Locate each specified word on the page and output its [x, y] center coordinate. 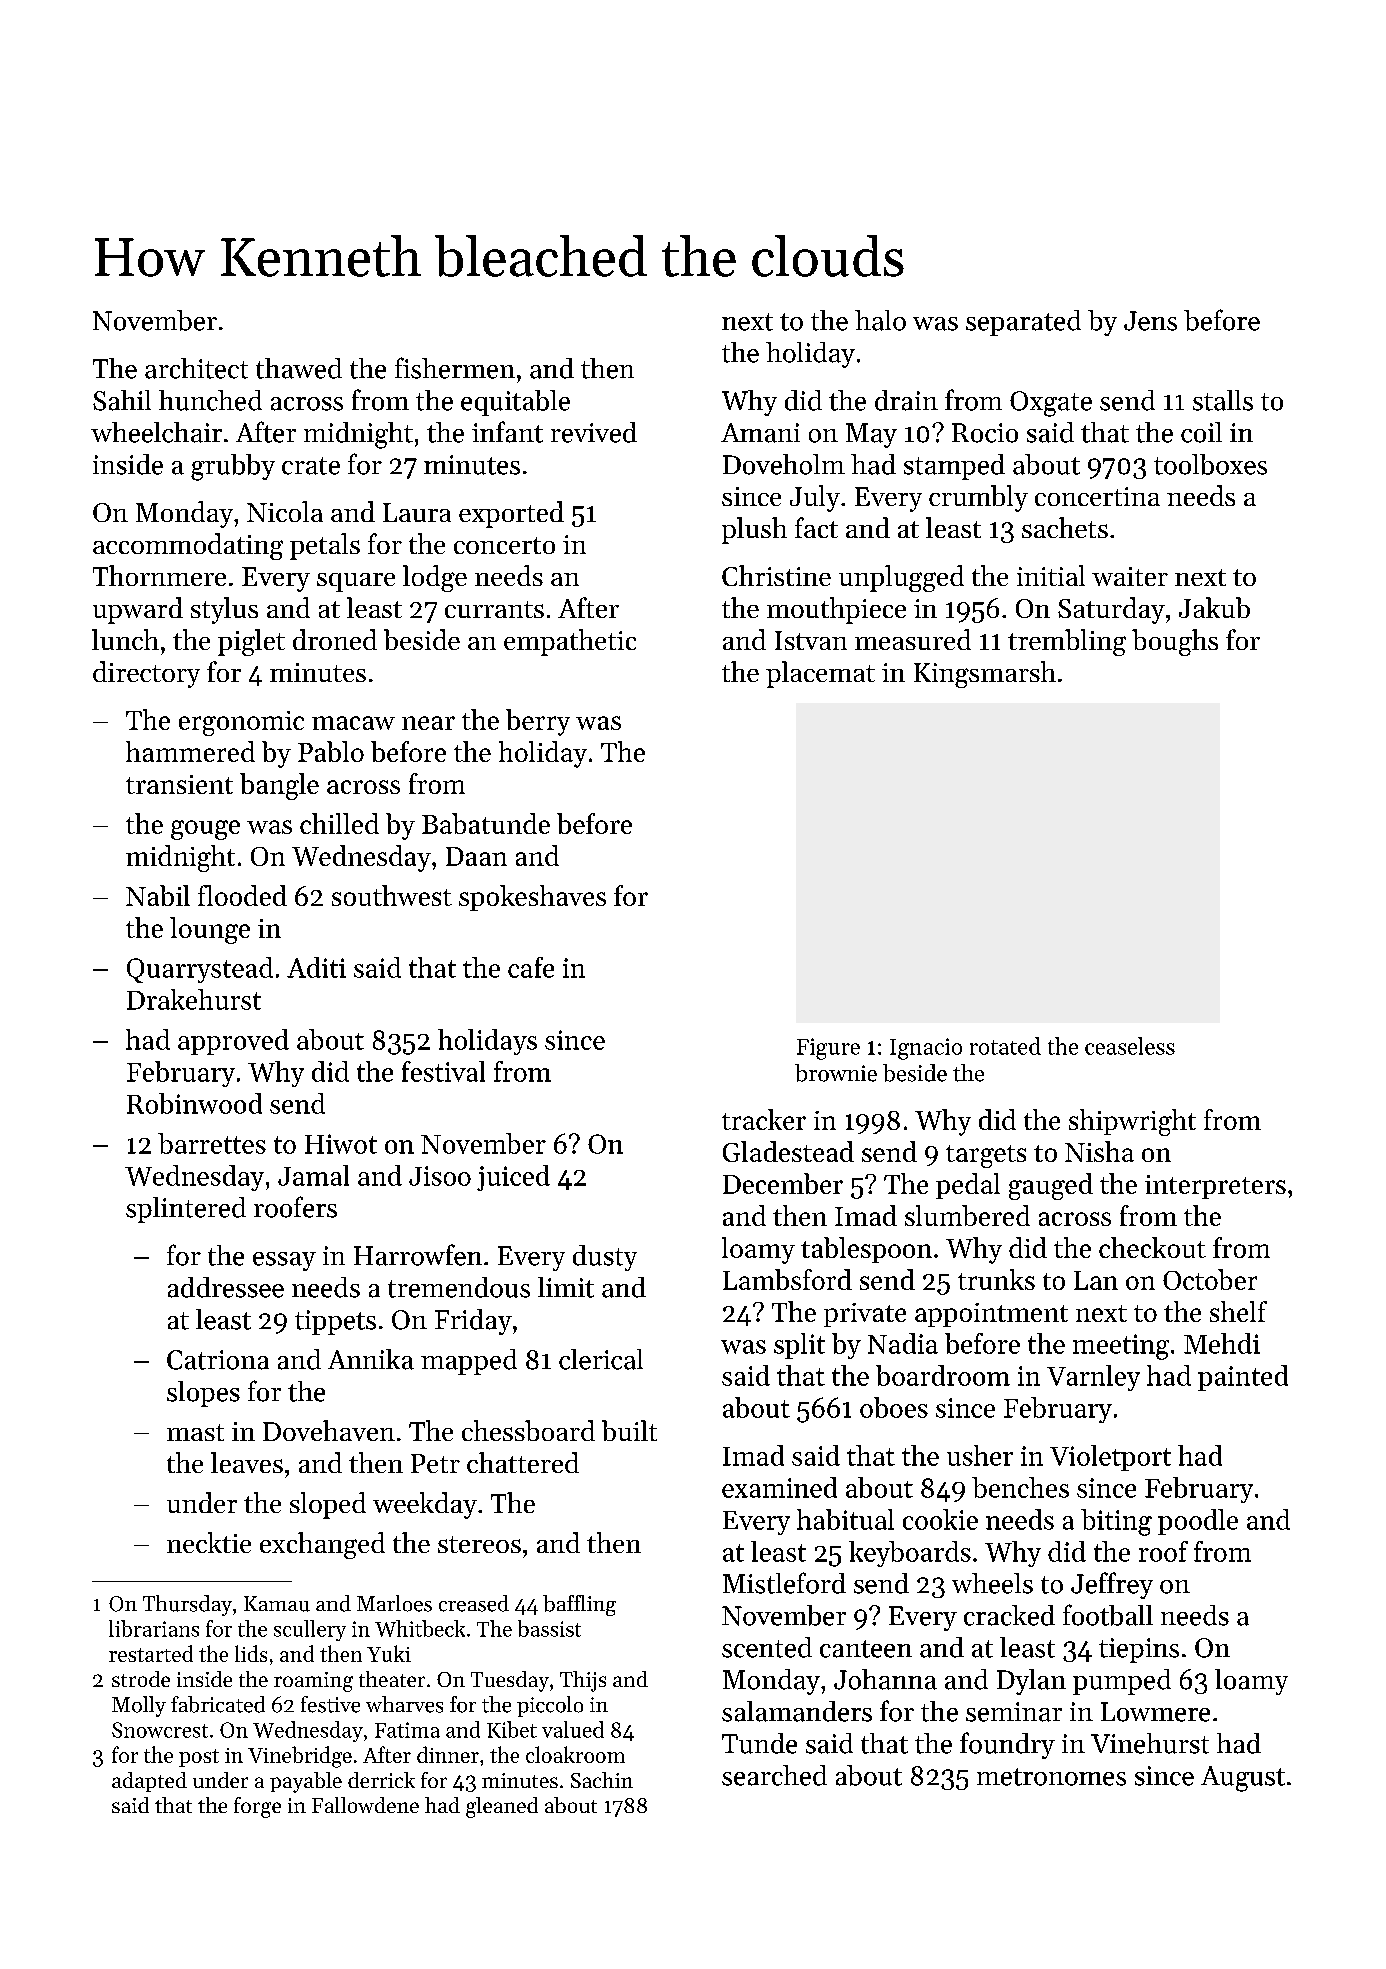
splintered [186, 1210]
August [1243, 1779]
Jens [1150, 321]
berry [538, 722]
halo [880, 320]
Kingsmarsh [985, 674]
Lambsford [787, 1279]
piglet [251, 642]
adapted [149, 1782]
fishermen [455, 368]
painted [1243, 1378]
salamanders [797, 1711]
